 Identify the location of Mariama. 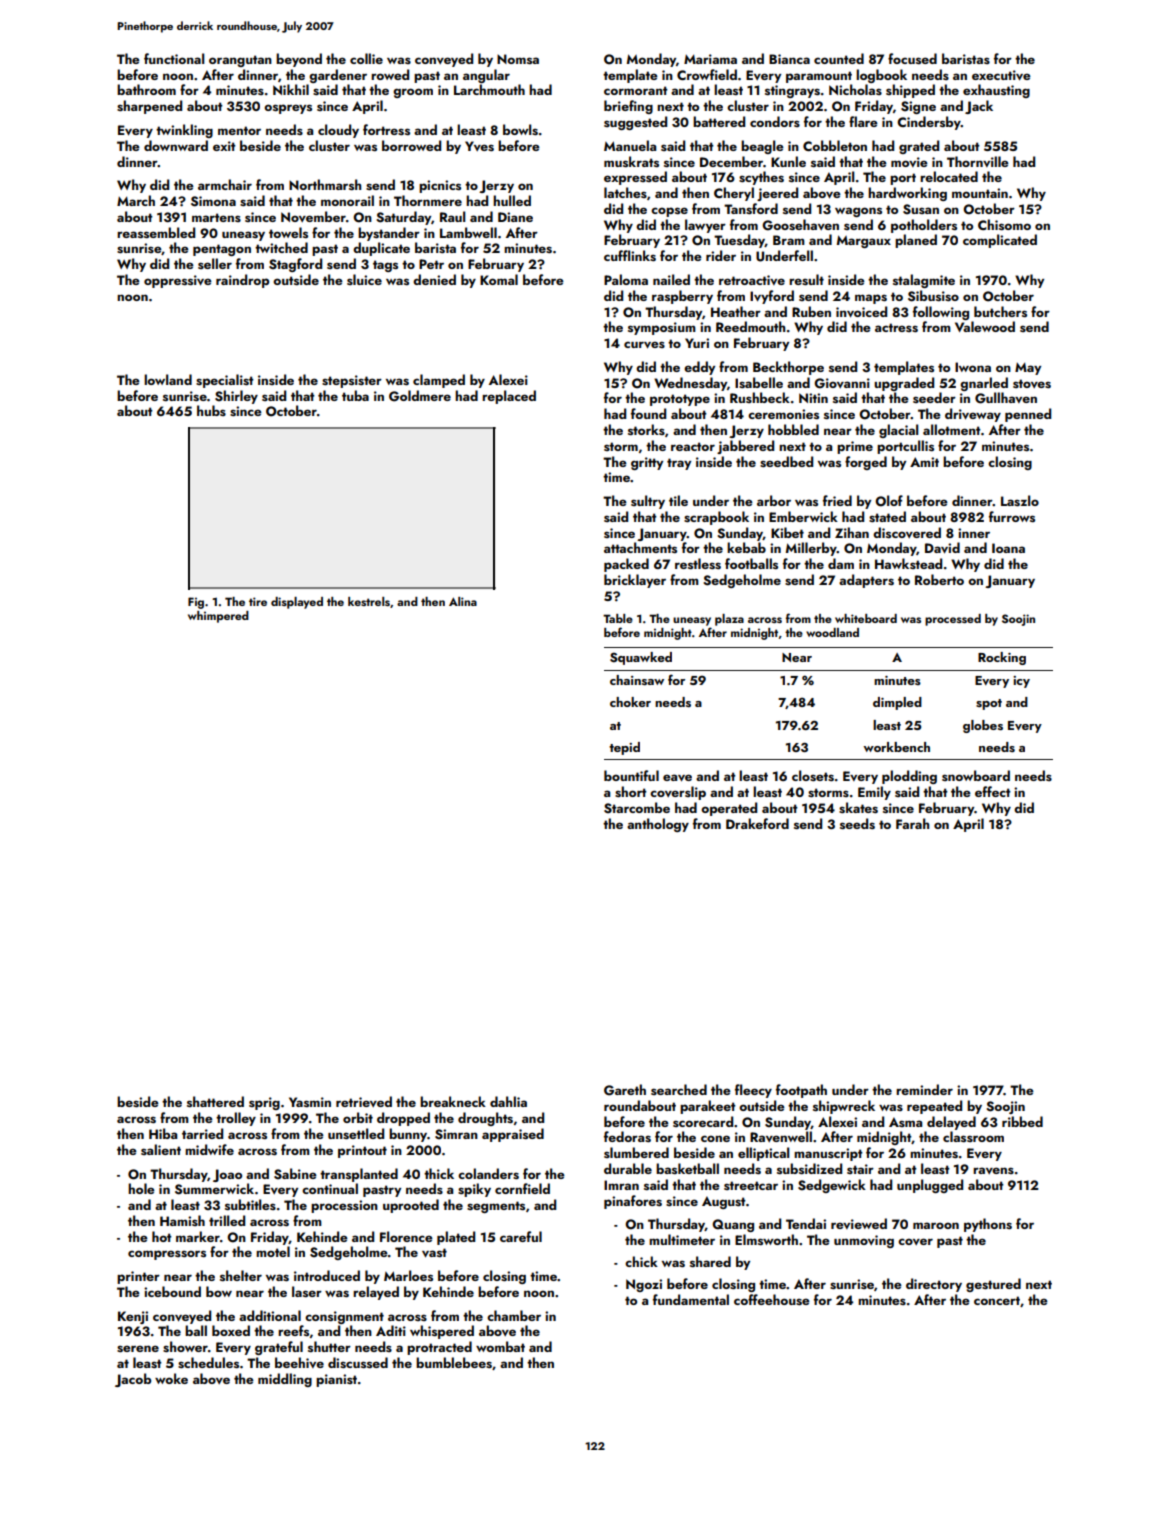
(710, 59).
